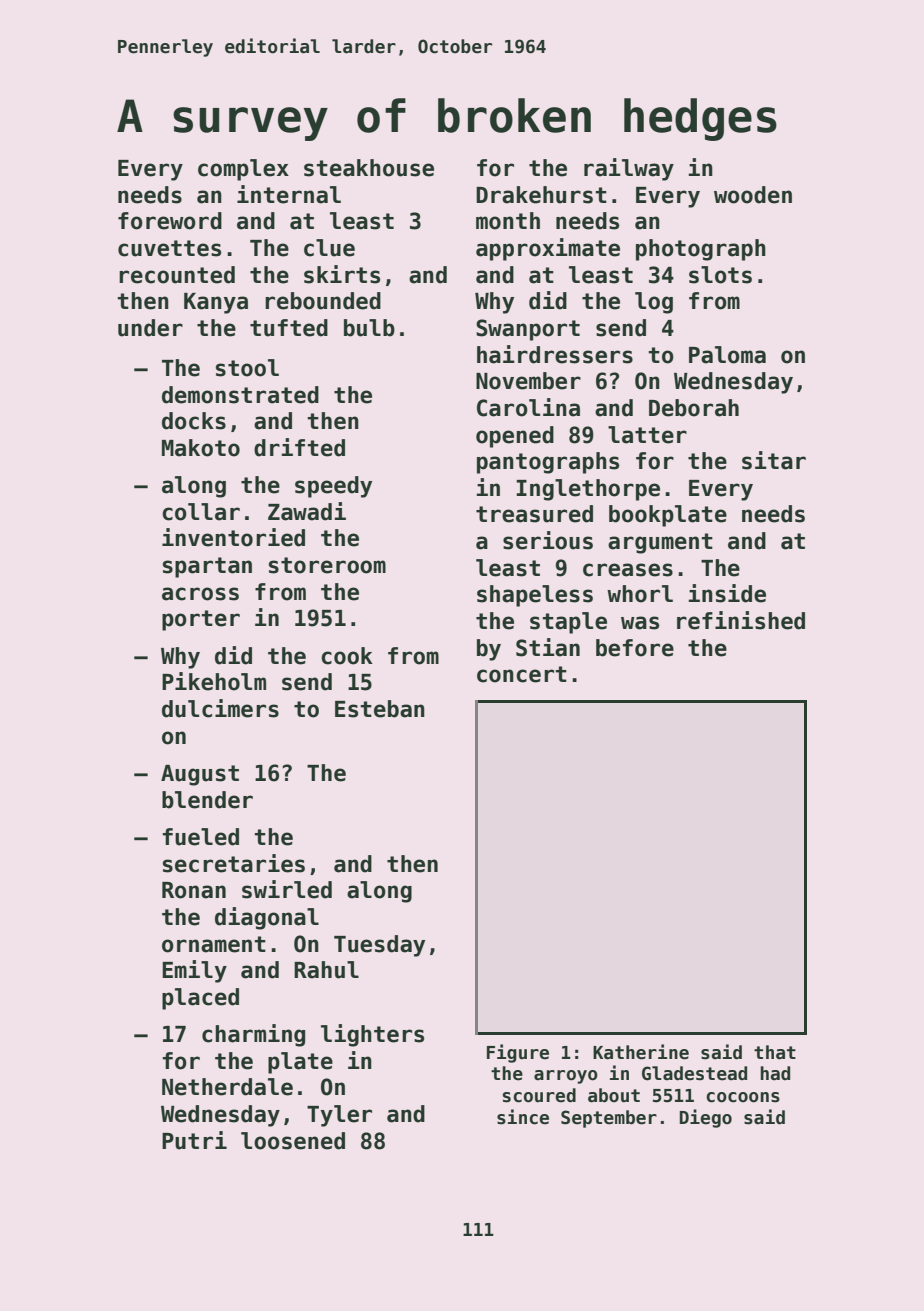 Image resolution: width=924 pixels, height=1311 pixels. I want to click on since, so click(523, 1117).
